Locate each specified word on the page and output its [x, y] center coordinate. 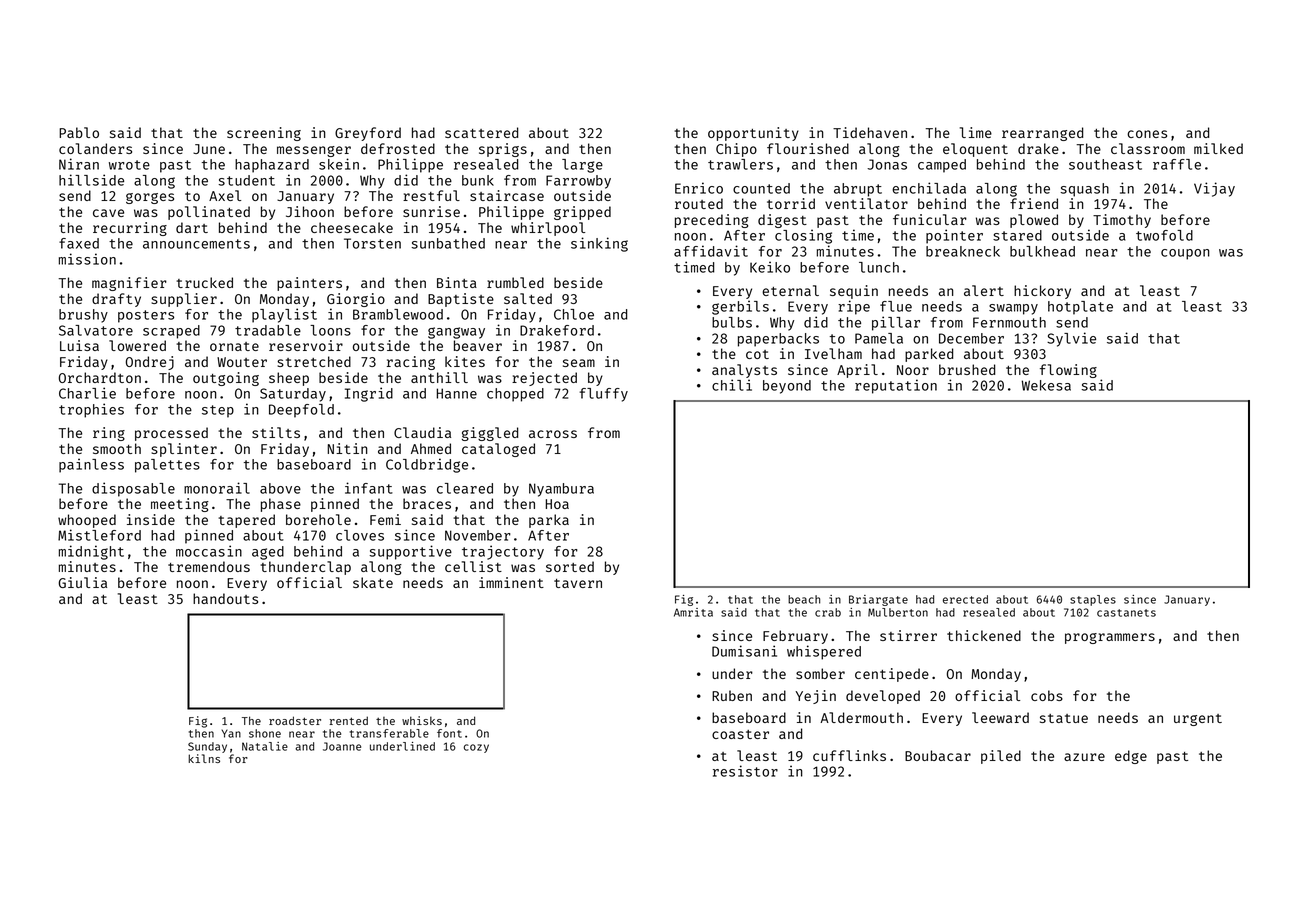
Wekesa [1046, 385]
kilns [204, 758]
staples [1093, 600]
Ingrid [369, 394]
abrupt [858, 190]
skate [373, 582]
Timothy [1122, 221]
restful [431, 195]
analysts [744, 371]
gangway [456, 333]
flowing [1068, 371]
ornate [234, 346]
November [478, 535]
